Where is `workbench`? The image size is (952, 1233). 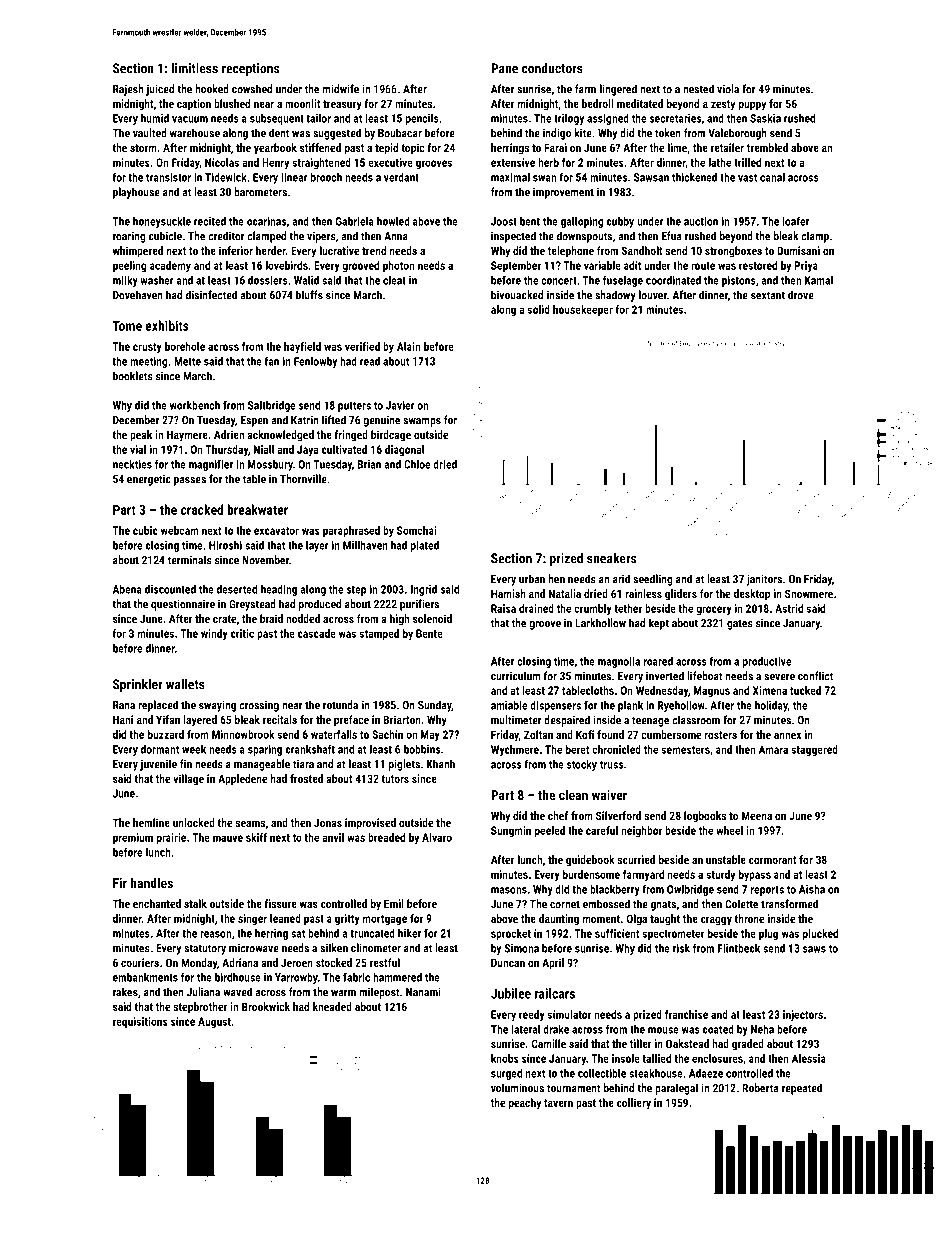 workbench is located at coordinates (195, 405).
